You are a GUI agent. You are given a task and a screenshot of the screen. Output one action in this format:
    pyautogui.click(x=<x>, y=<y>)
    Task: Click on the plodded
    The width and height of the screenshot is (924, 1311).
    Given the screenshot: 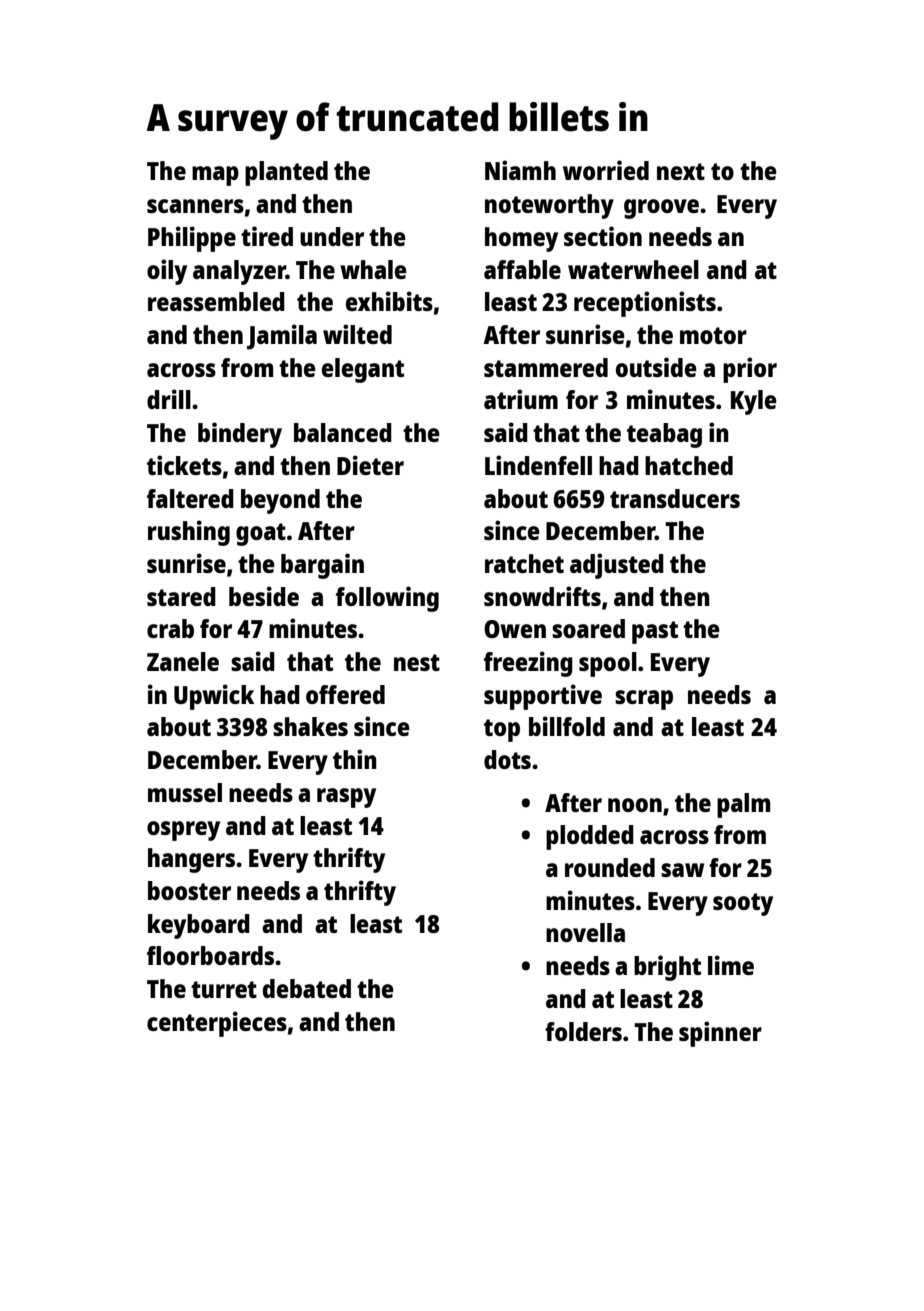 What is the action you would take?
    pyautogui.click(x=590, y=837)
